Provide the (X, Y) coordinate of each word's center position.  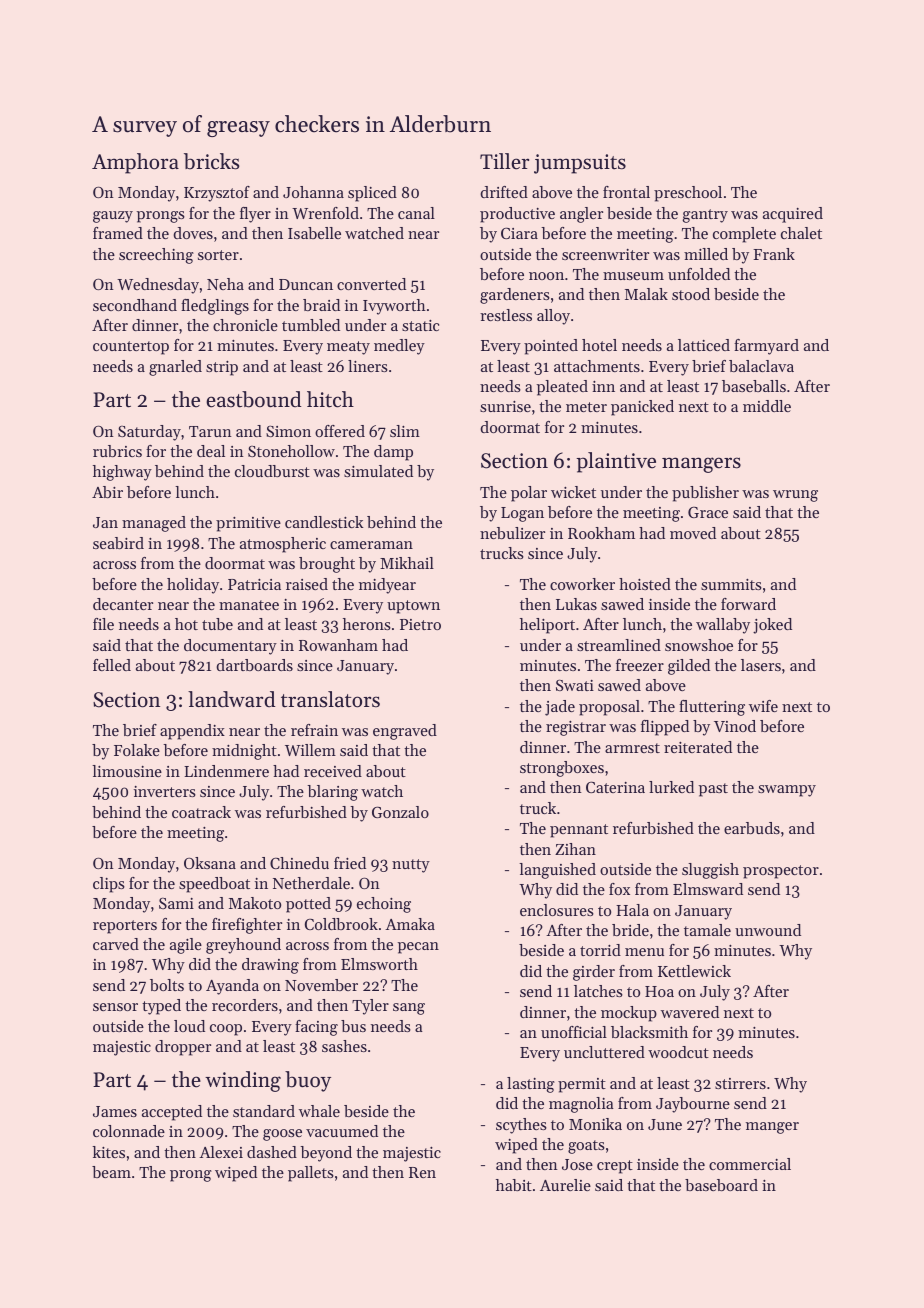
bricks (211, 161)
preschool (688, 194)
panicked (642, 408)
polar (529, 494)
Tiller (504, 161)
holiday (193, 586)
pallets (311, 1174)
